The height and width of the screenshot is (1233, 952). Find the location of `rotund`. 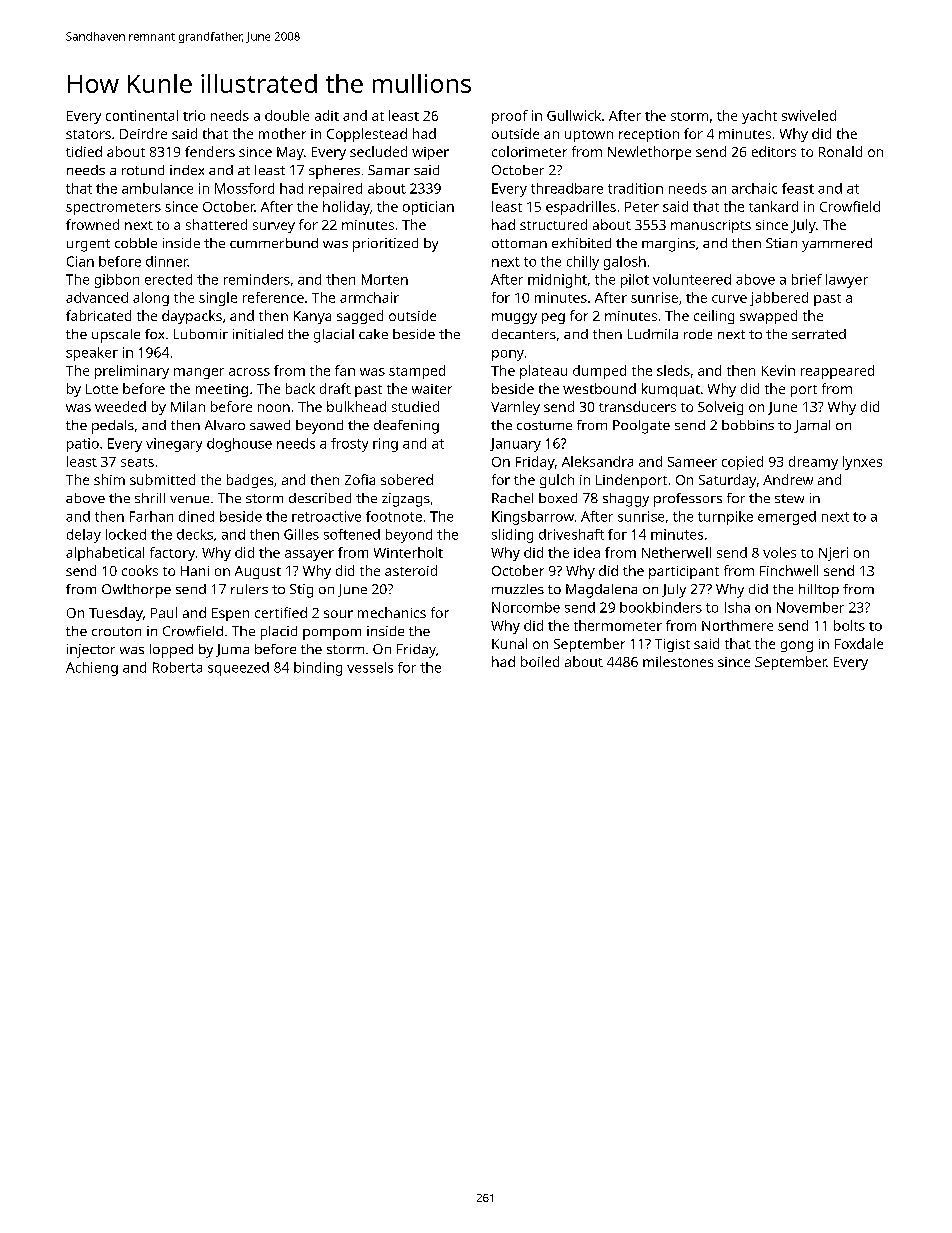

rotund is located at coordinates (143, 170).
